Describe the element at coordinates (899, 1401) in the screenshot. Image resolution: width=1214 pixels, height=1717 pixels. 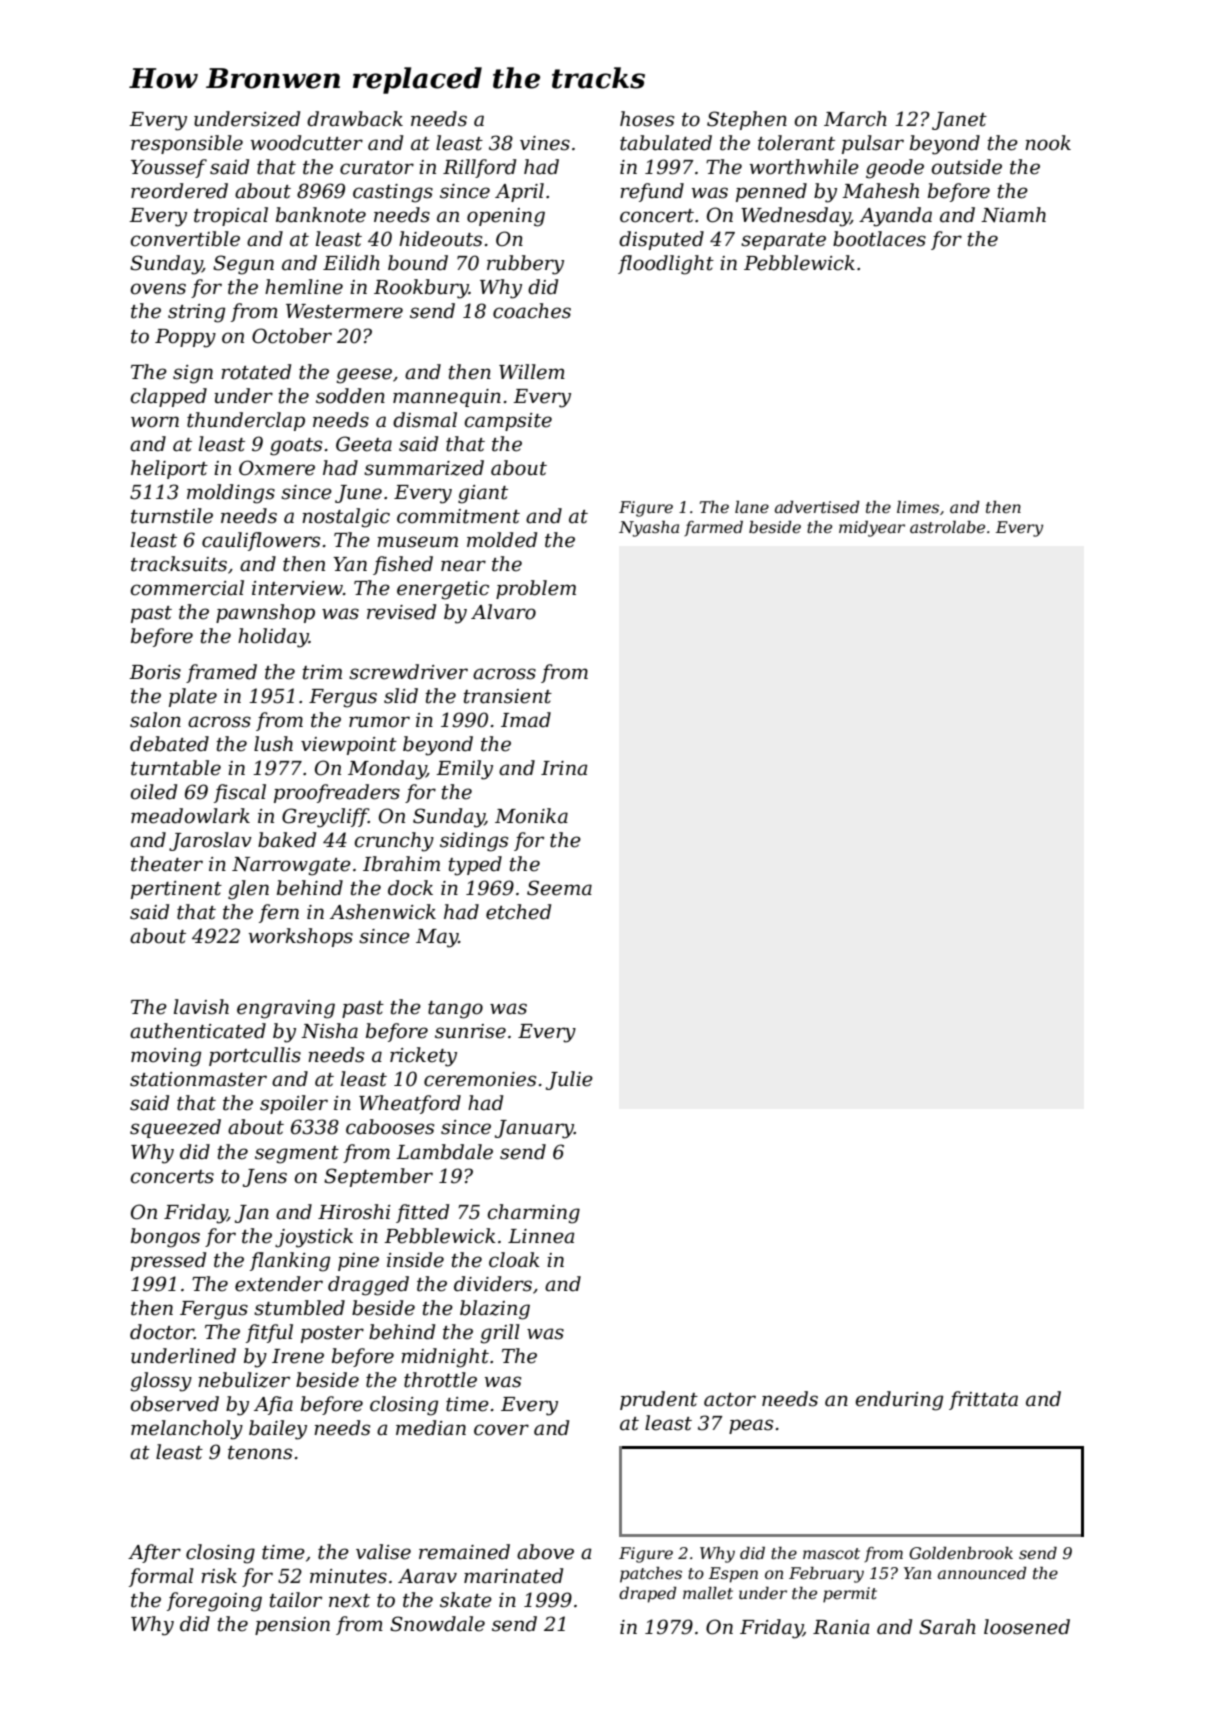
I see `enduring` at that location.
